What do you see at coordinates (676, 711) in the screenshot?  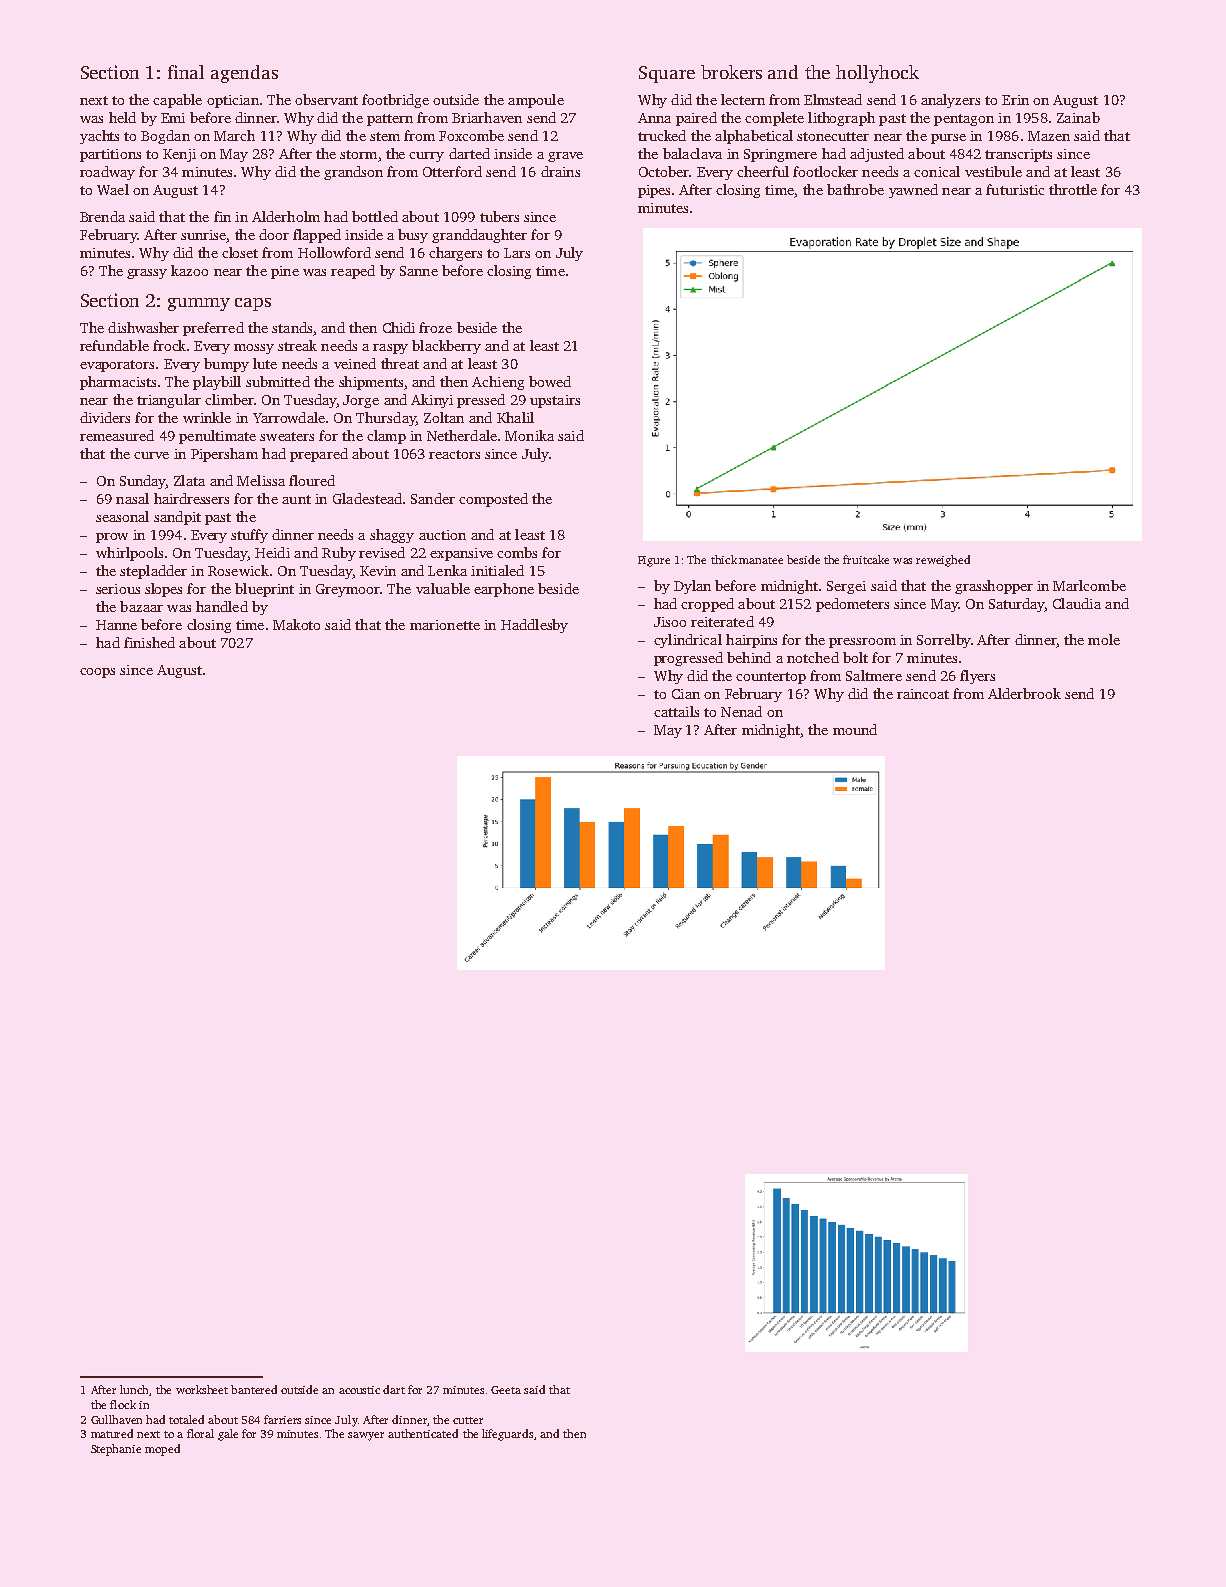 I see `cattails` at bounding box center [676, 711].
